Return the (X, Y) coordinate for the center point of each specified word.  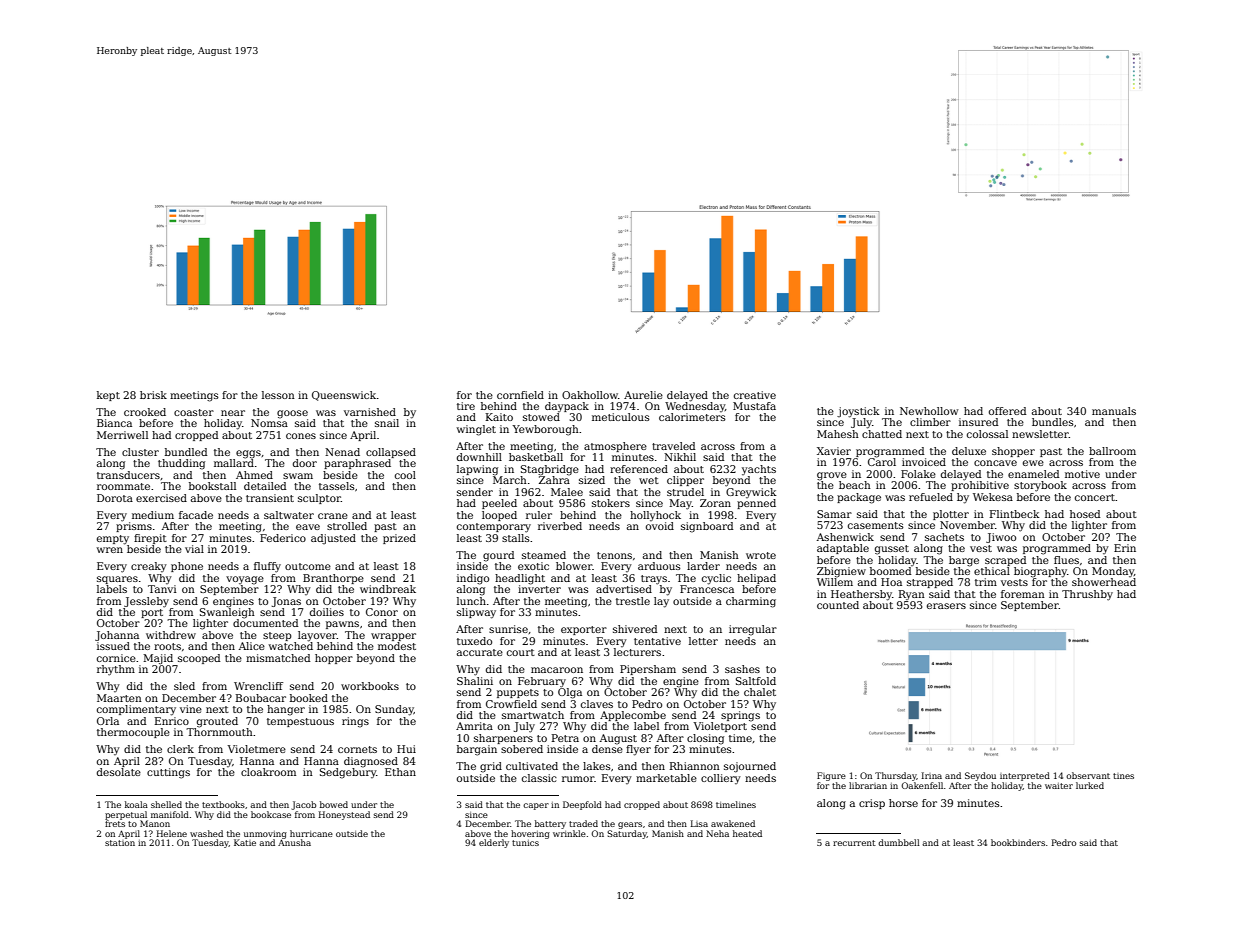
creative (755, 395)
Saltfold (756, 681)
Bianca (114, 423)
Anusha (294, 842)
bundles (1053, 422)
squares (117, 580)
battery (550, 824)
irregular (753, 630)
